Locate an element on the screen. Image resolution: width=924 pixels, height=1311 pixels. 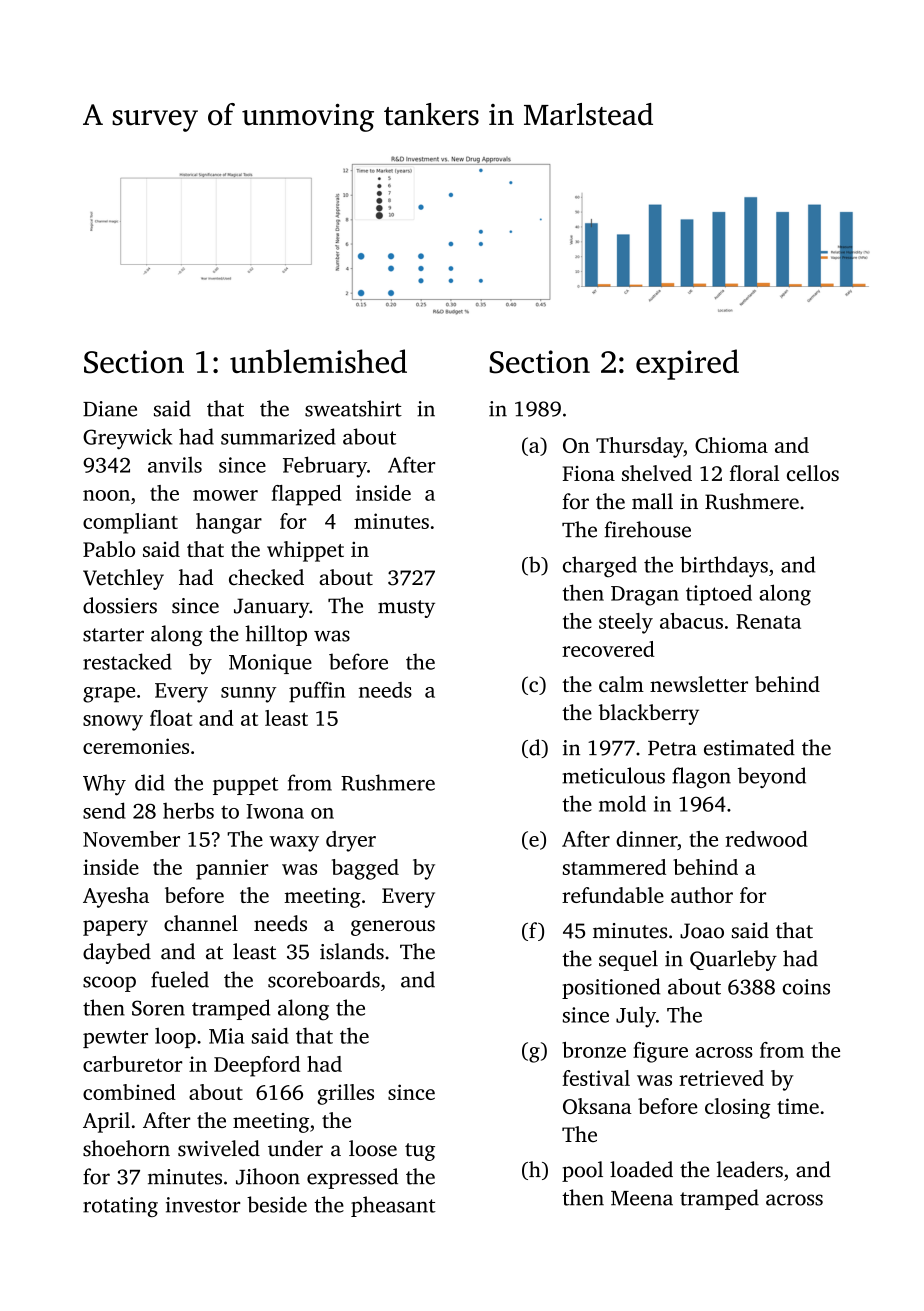
musty is located at coordinates (406, 609).
